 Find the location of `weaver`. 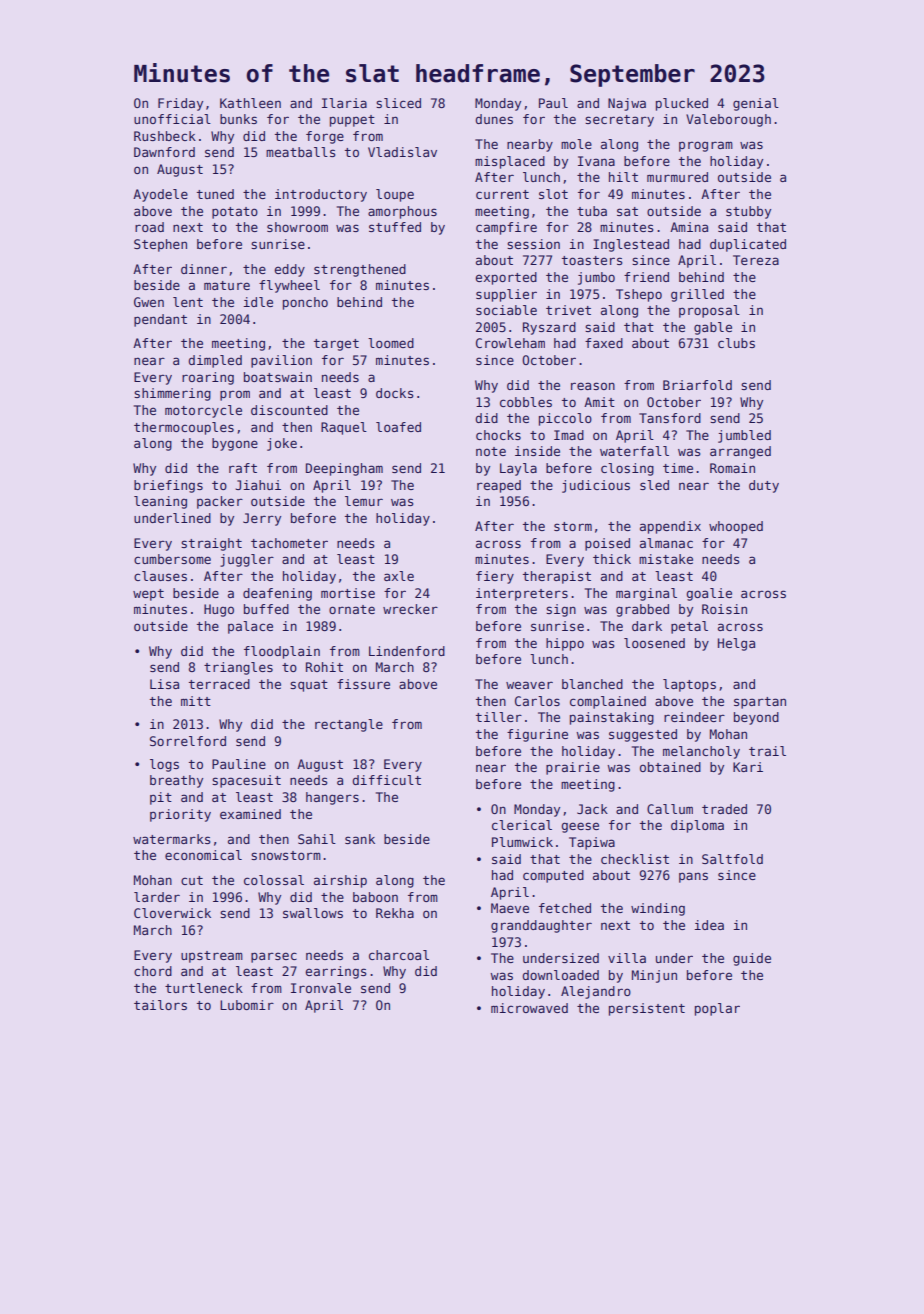

weaver is located at coordinates (529, 685).
